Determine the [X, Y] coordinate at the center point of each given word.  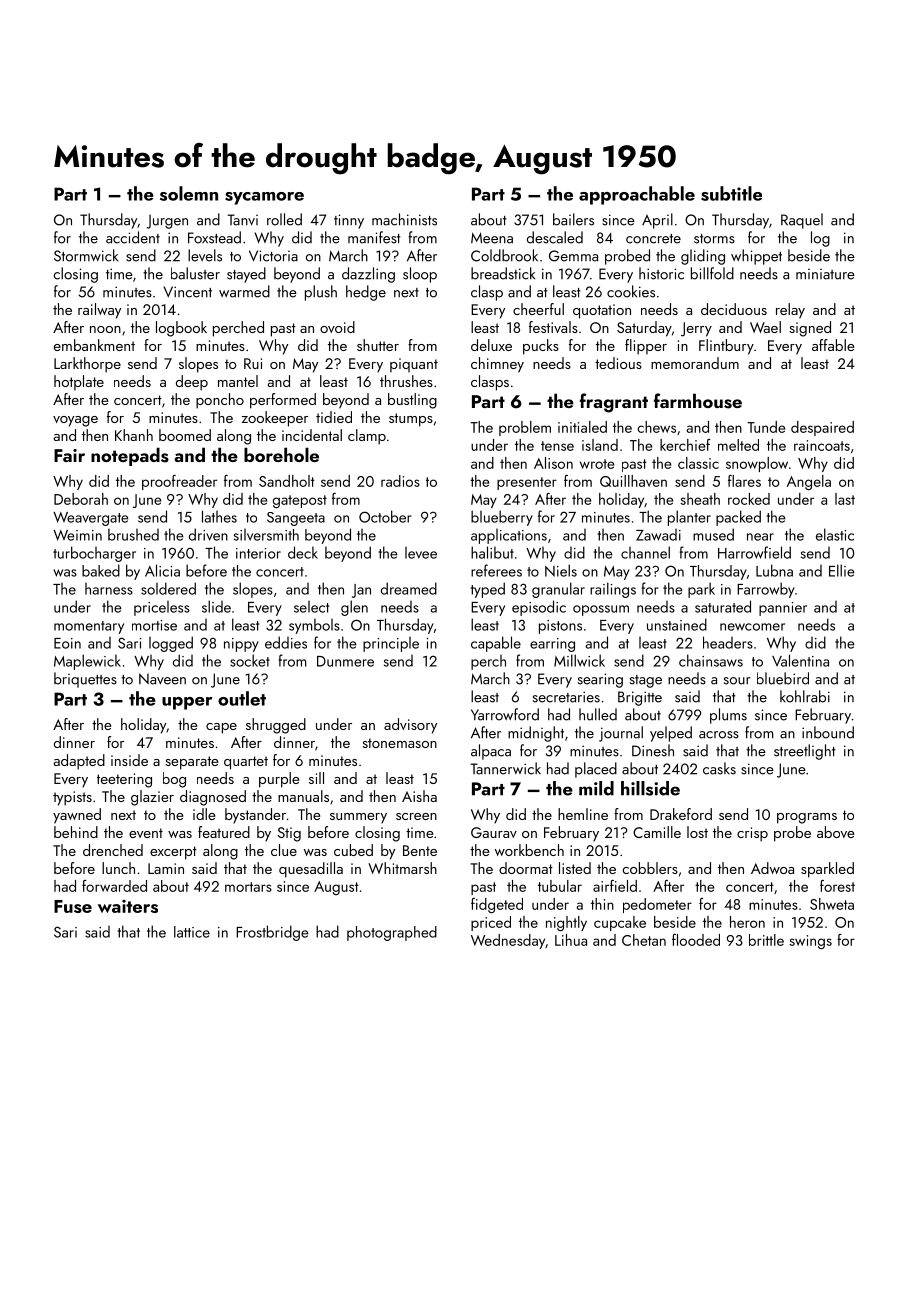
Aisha [419, 796]
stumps [411, 420]
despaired [822, 428]
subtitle [731, 193]
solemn [189, 193]
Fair [69, 455]
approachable [637, 195]
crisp [752, 834]
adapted [79, 762]
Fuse [73, 906]
